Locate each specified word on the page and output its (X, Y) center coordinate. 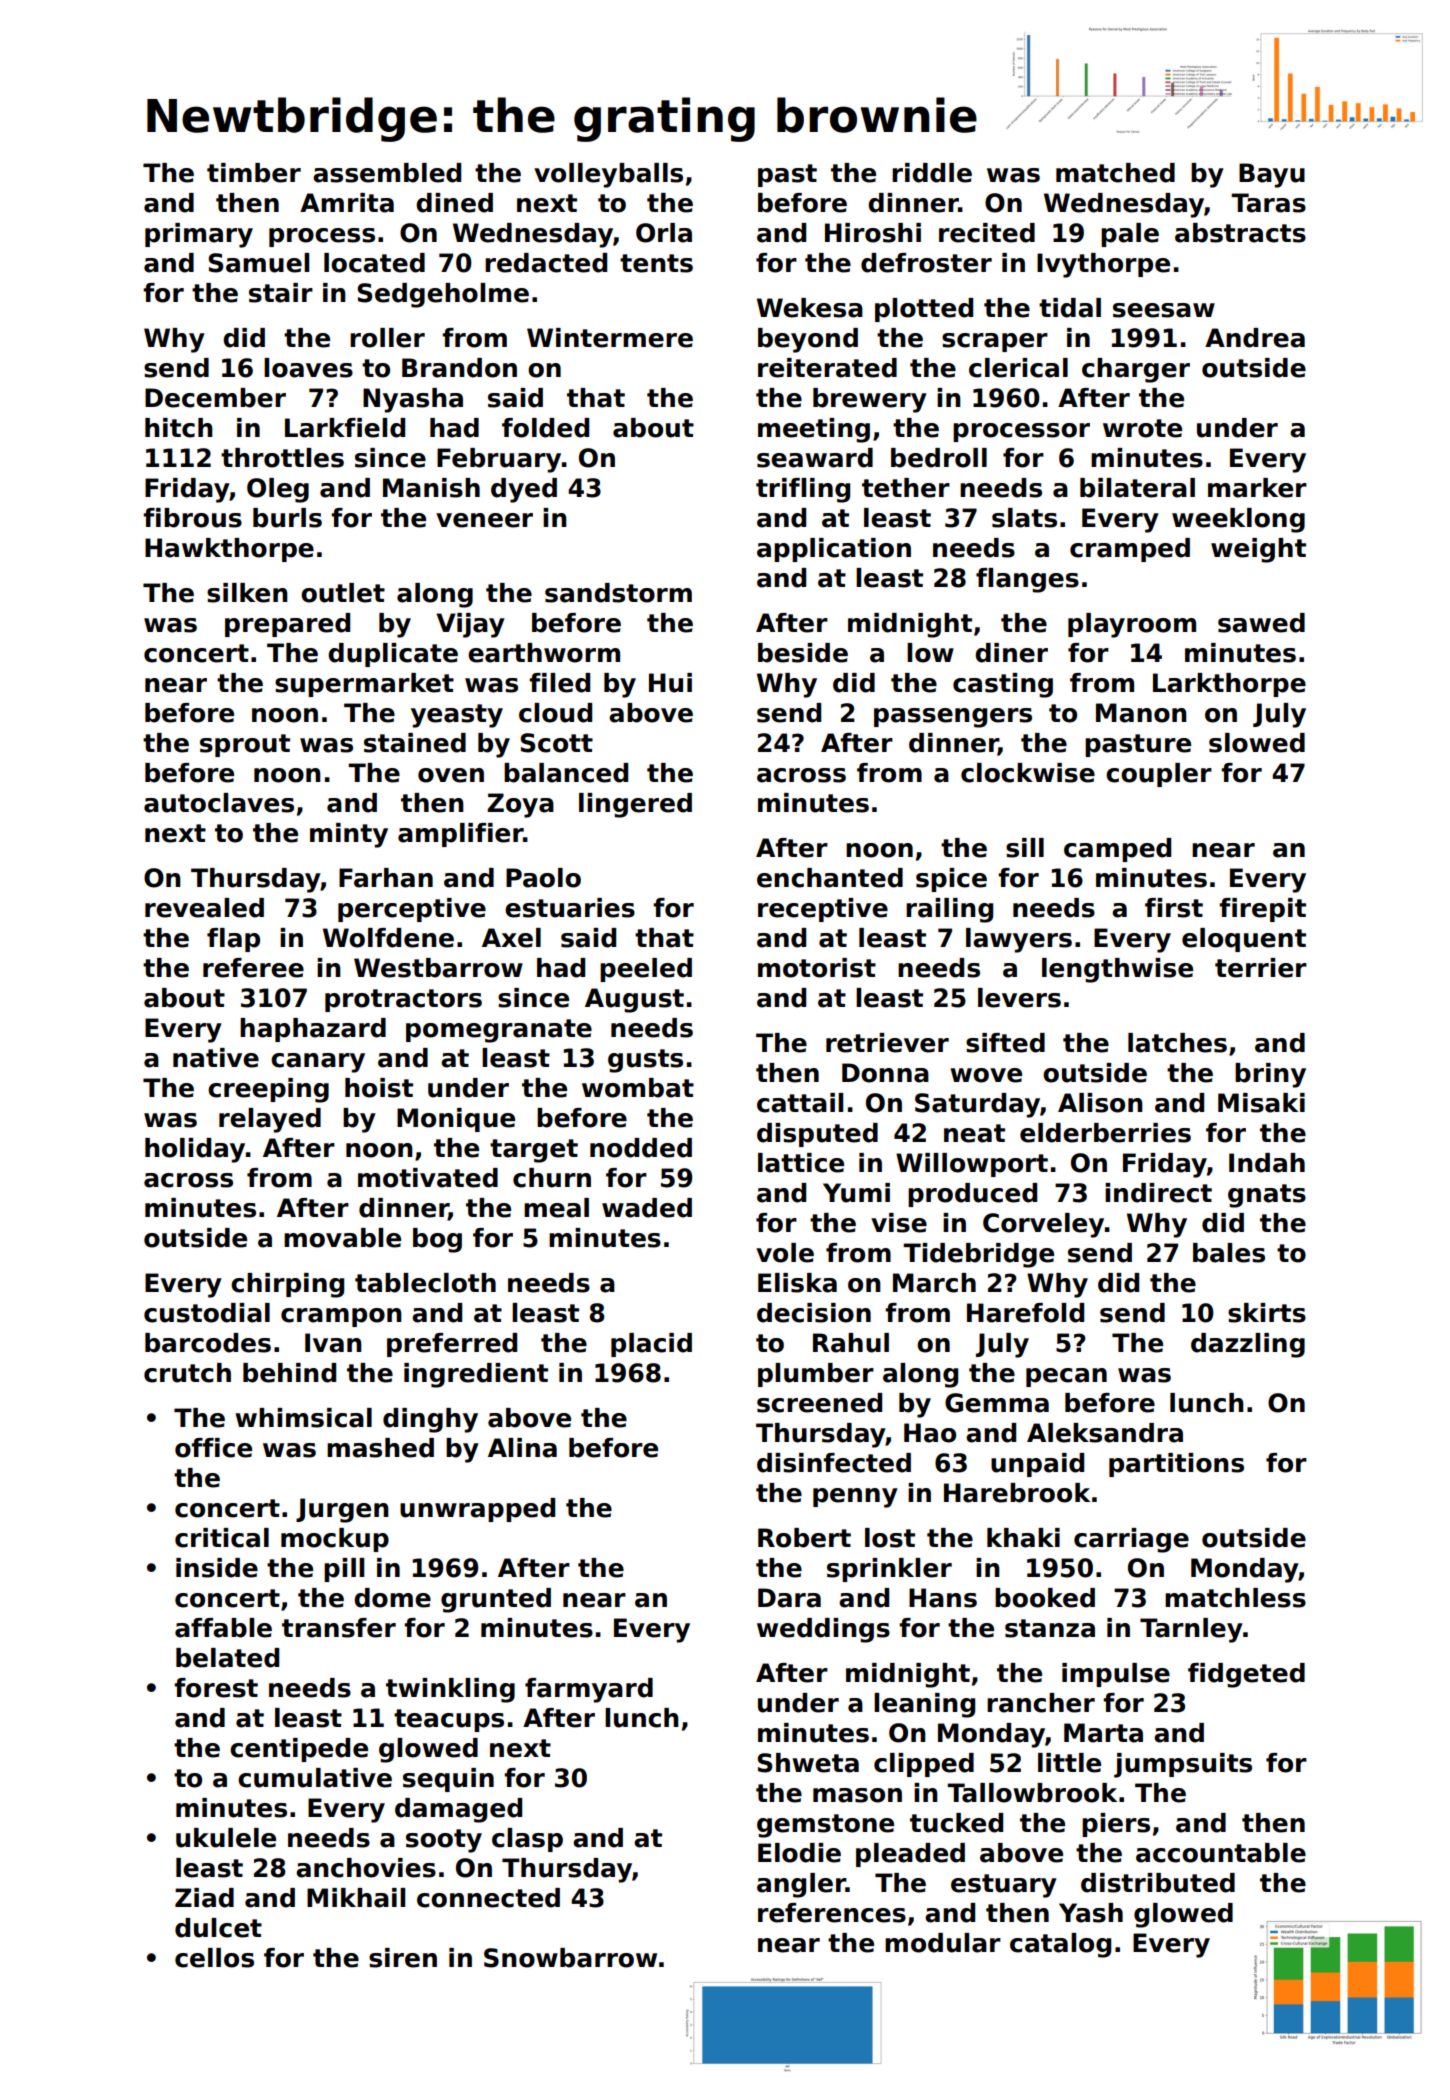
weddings (823, 1630)
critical (222, 1538)
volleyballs (608, 175)
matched (1115, 173)
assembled (387, 173)
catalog (1060, 1945)
